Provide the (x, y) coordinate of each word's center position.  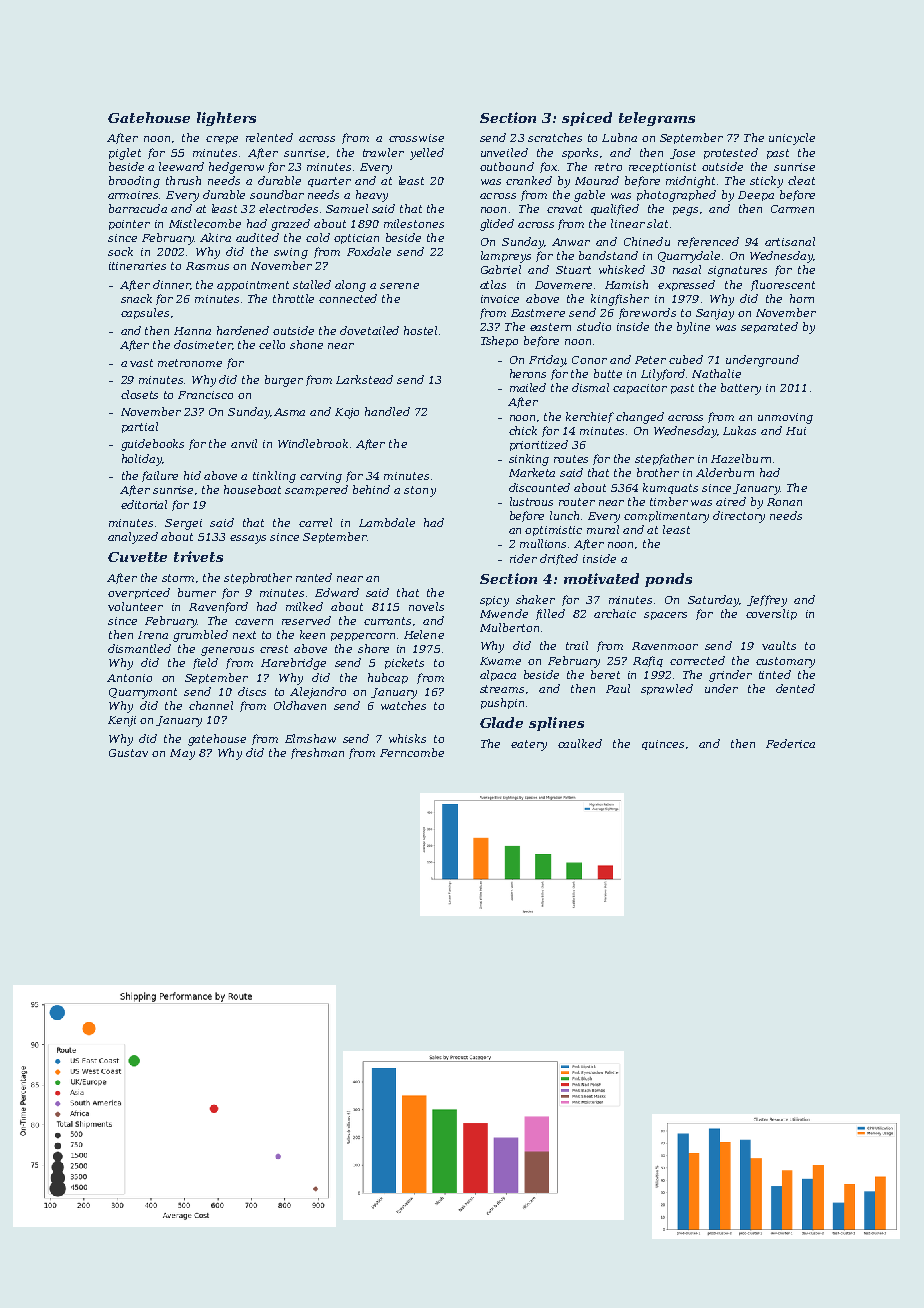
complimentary (666, 517)
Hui (796, 431)
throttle (293, 298)
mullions (543, 543)
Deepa (756, 196)
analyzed (133, 538)
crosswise (416, 138)
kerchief (590, 417)
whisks (407, 738)
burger (284, 381)
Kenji (122, 721)
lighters (226, 119)
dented (795, 688)
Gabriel (501, 269)
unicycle (792, 139)
